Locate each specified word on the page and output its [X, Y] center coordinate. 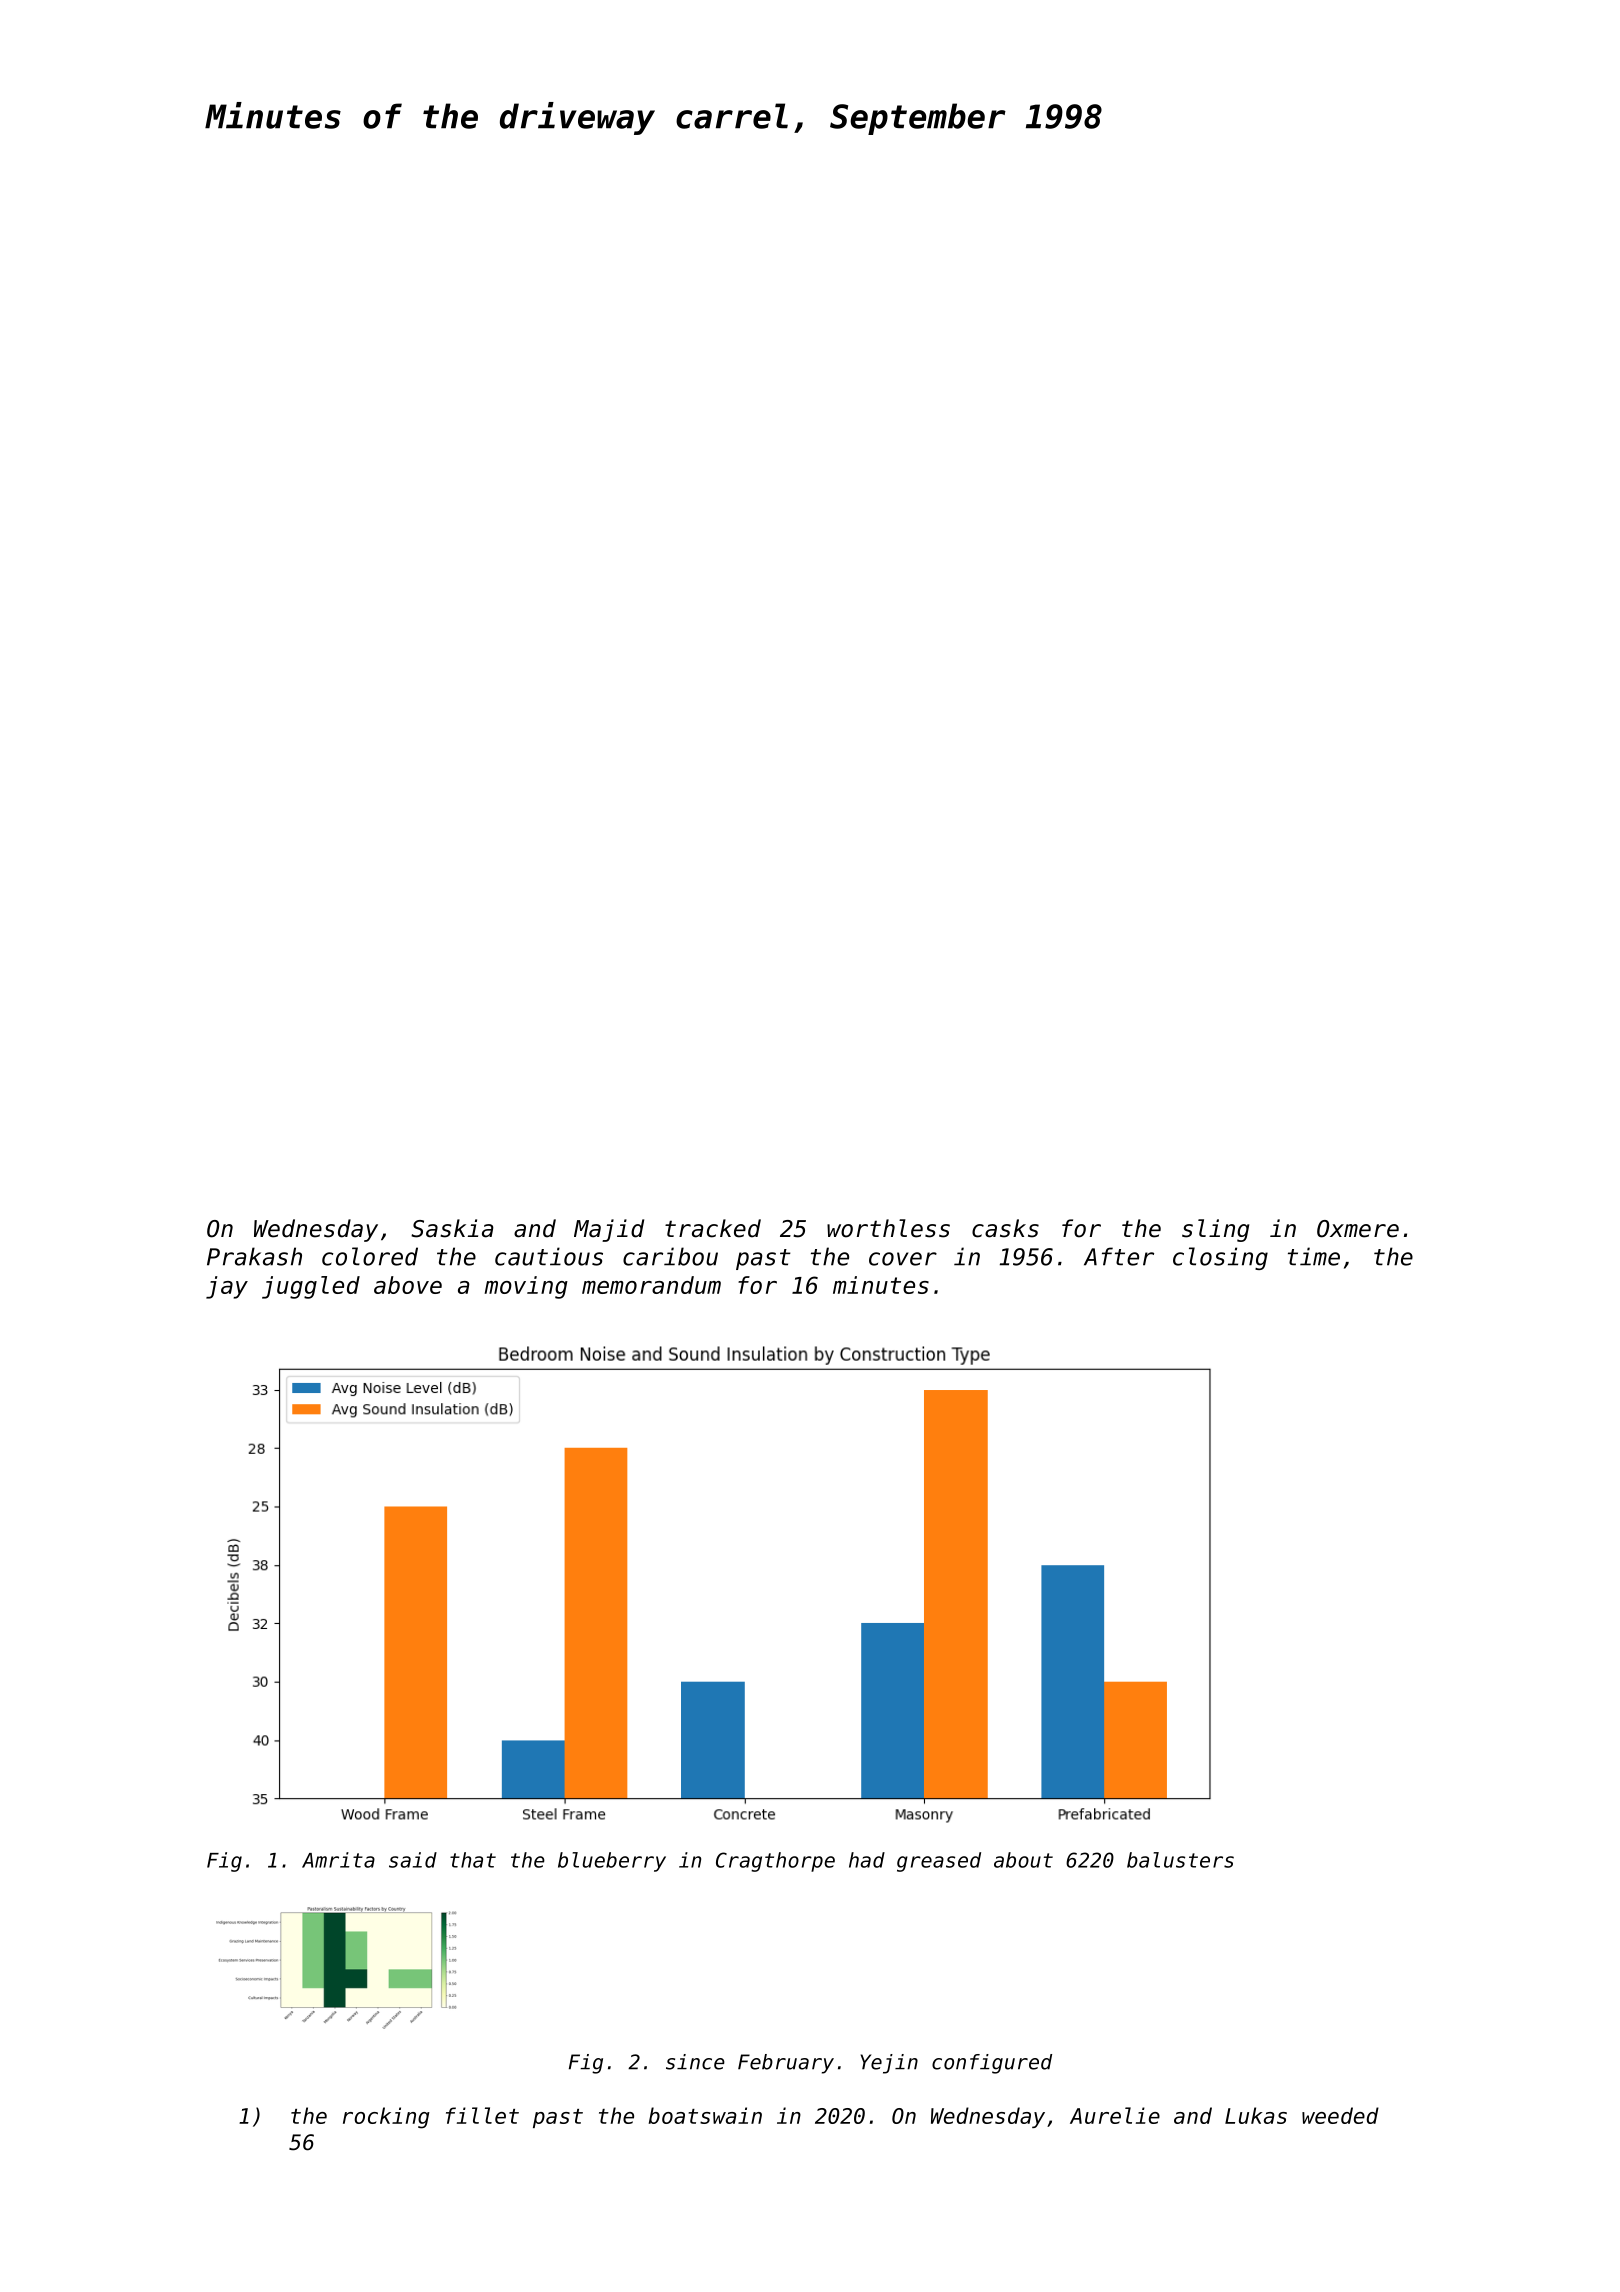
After [1119, 1256]
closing [1220, 1258]
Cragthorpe [775, 1862]
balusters [1180, 1860]
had [867, 1860]
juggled [311, 1287]
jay [227, 1287]
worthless [888, 1228]
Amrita [338, 1860]
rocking [386, 2118]
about [1023, 1860]
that [473, 1860]
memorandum [651, 1285]
